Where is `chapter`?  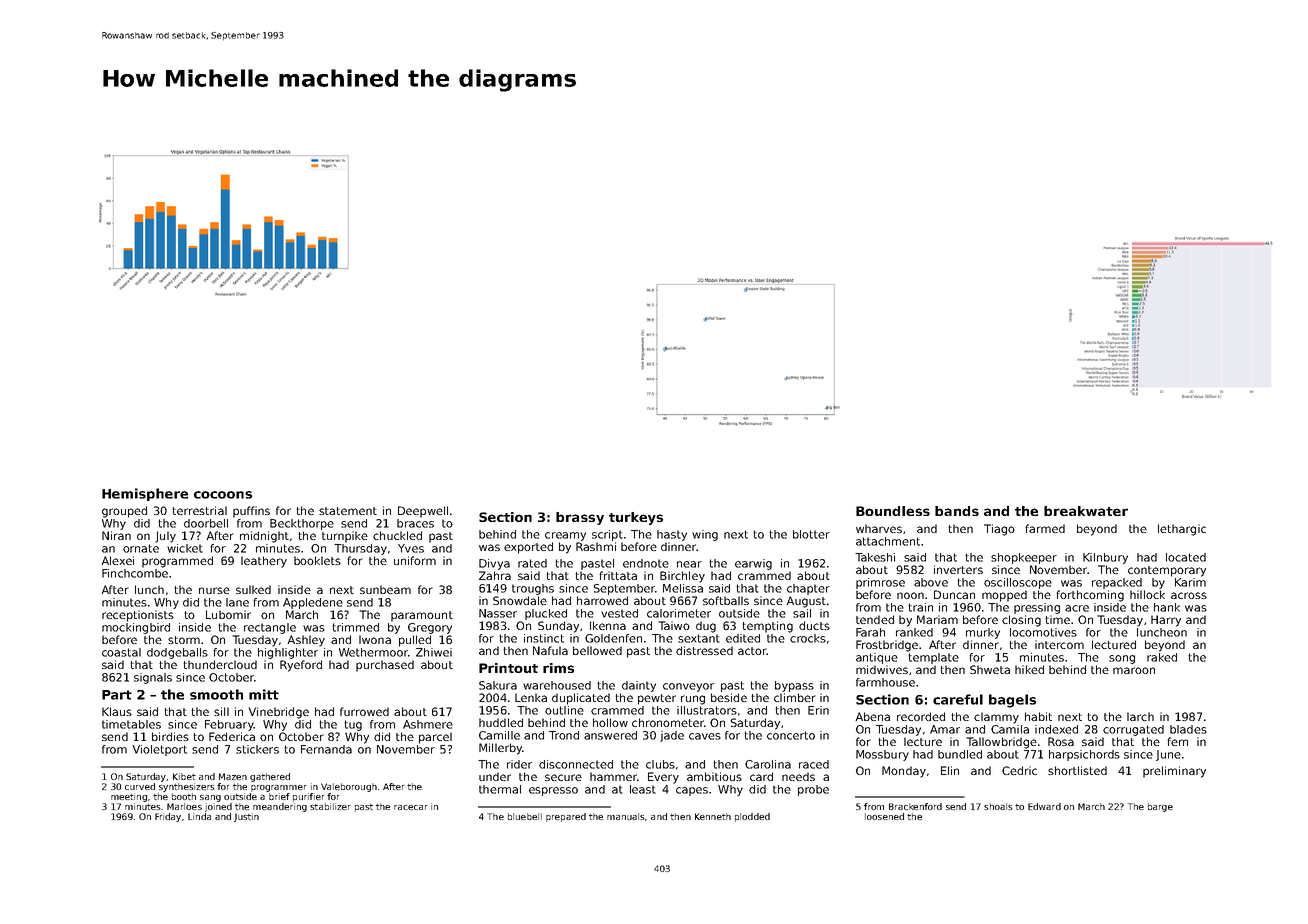
chapter is located at coordinates (808, 589).
